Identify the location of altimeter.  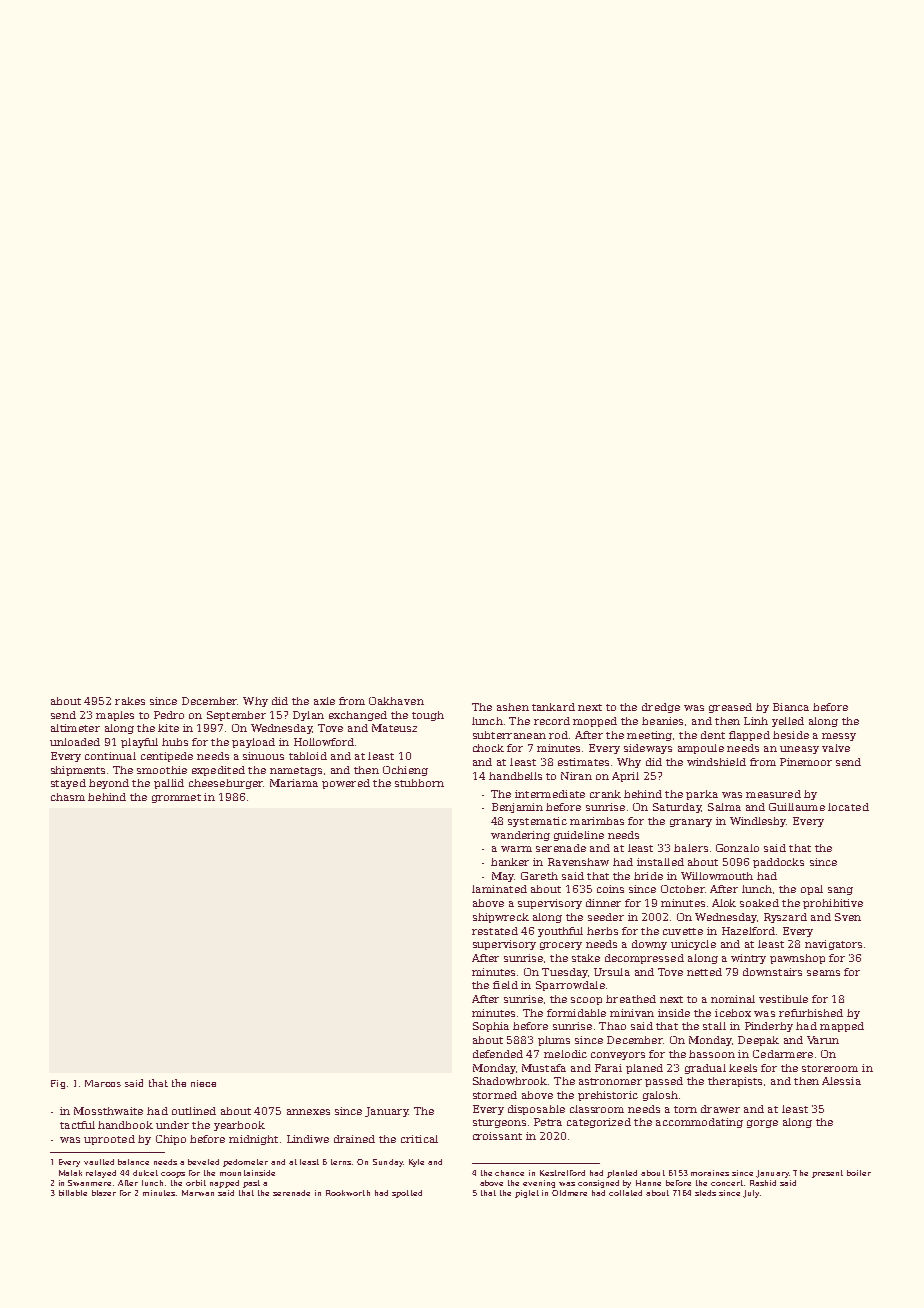
(75, 728).
